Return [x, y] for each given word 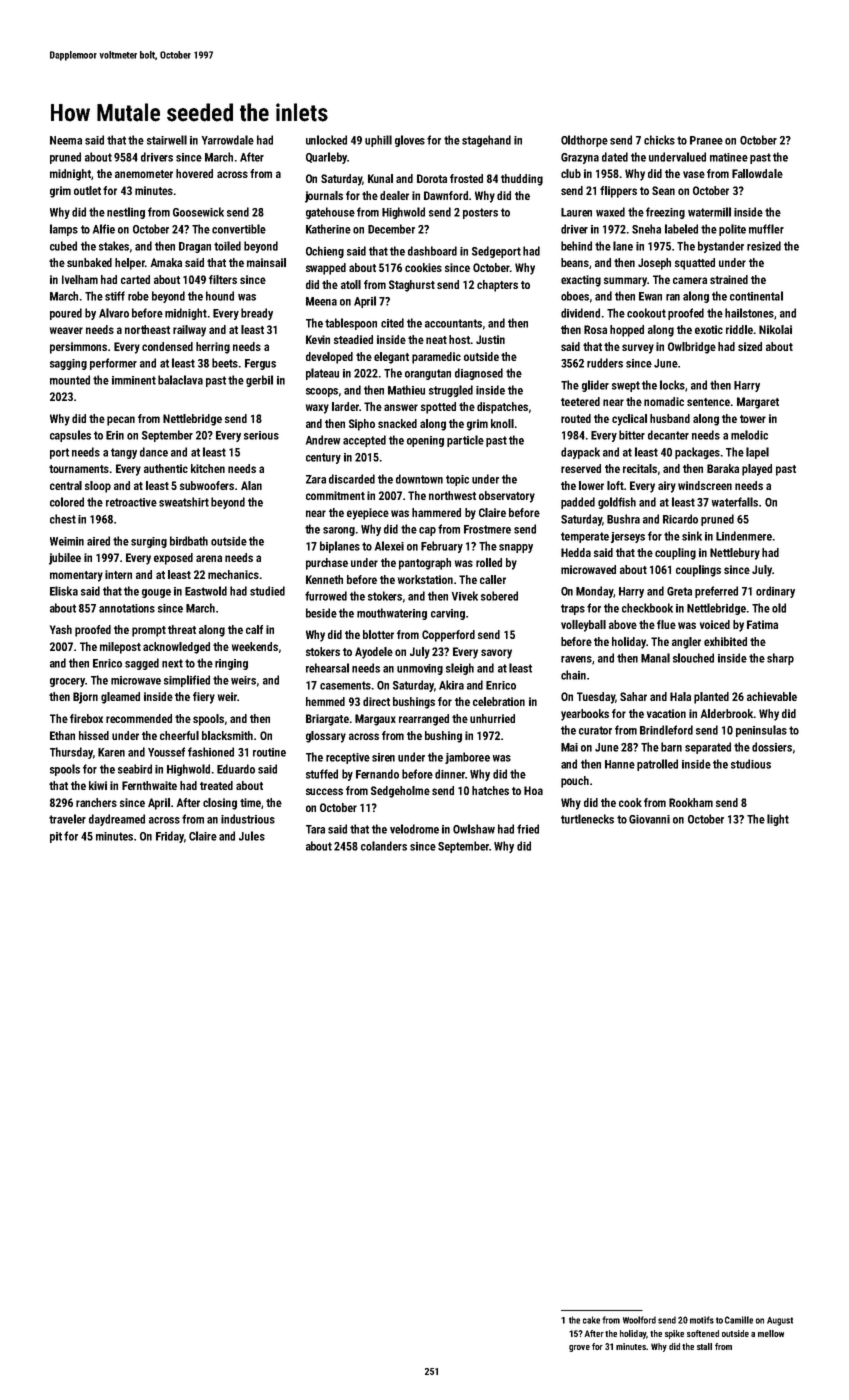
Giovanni [649, 819]
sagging [68, 364]
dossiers [772, 747]
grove [579, 1348]
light [778, 820]
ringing [231, 664]
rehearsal [327, 668]
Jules [252, 836]
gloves [410, 141]
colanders [384, 846]
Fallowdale [757, 173]
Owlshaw [474, 829]
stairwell [167, 140]
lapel [757, 453]
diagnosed [479, 374]
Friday [170, 837]
